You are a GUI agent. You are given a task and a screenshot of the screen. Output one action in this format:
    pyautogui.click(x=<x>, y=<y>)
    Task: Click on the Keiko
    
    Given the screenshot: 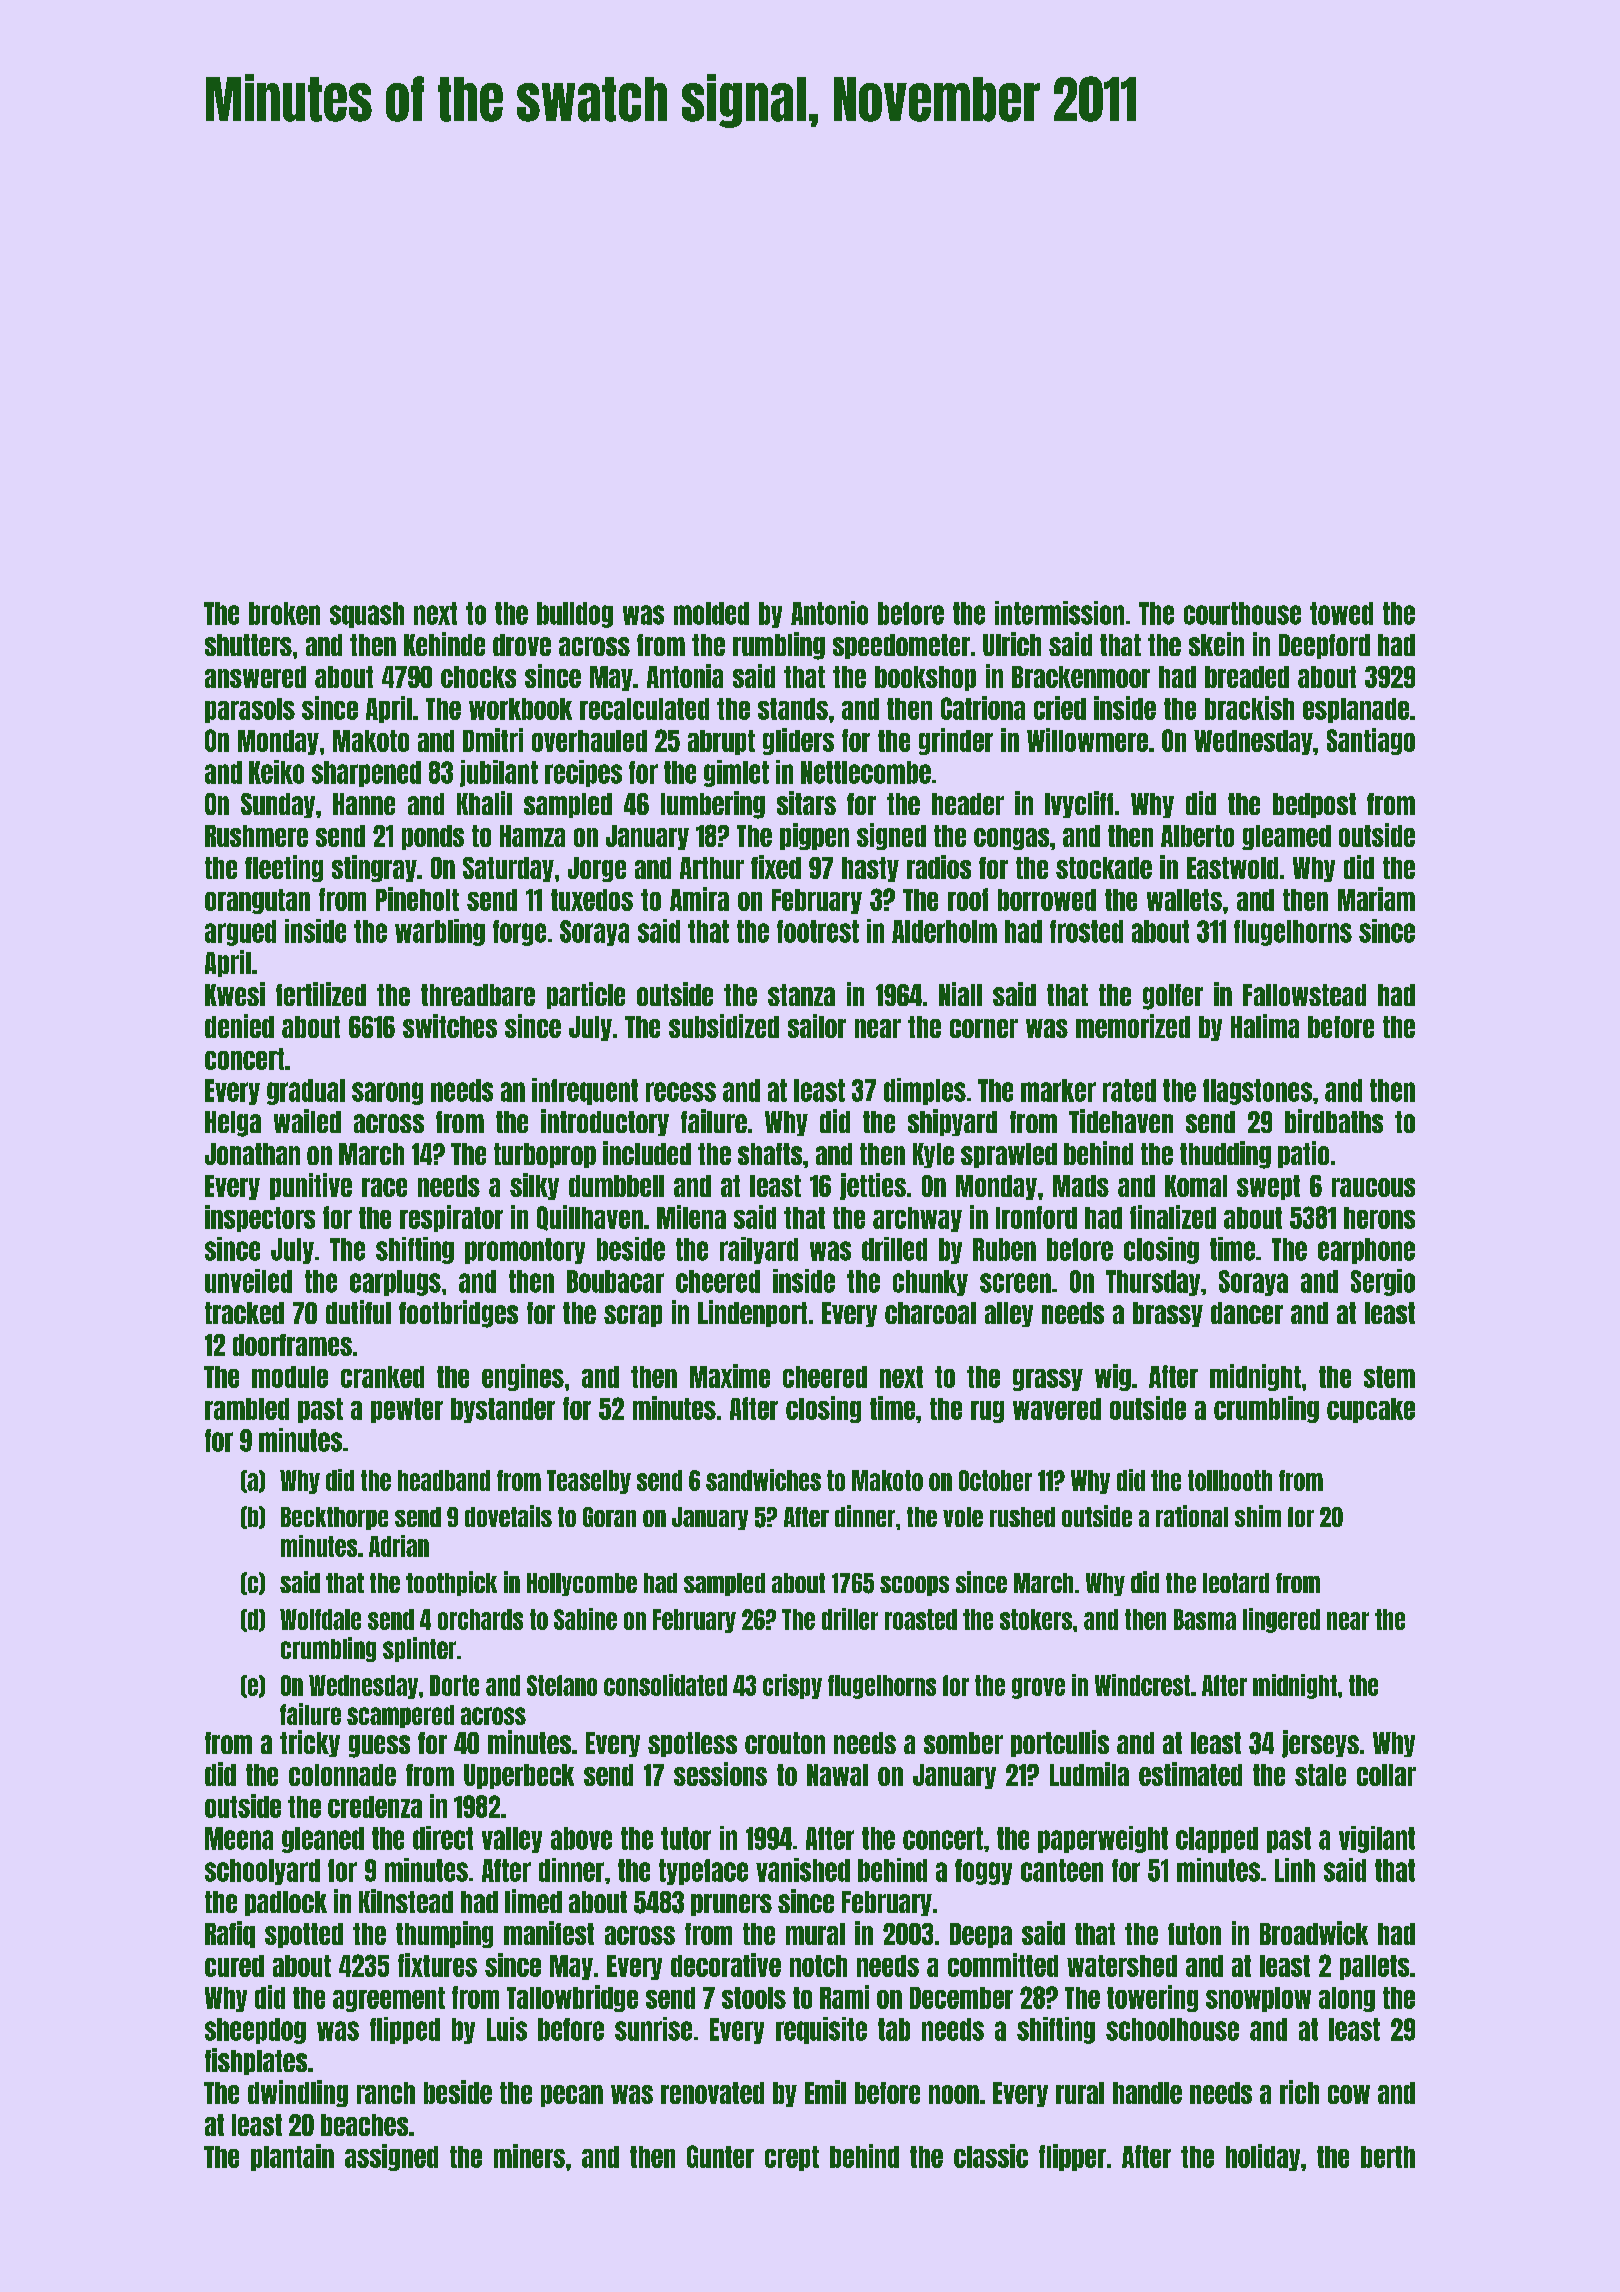 What is the action you would take?
    pyautogui.click(x=276, y=772)
